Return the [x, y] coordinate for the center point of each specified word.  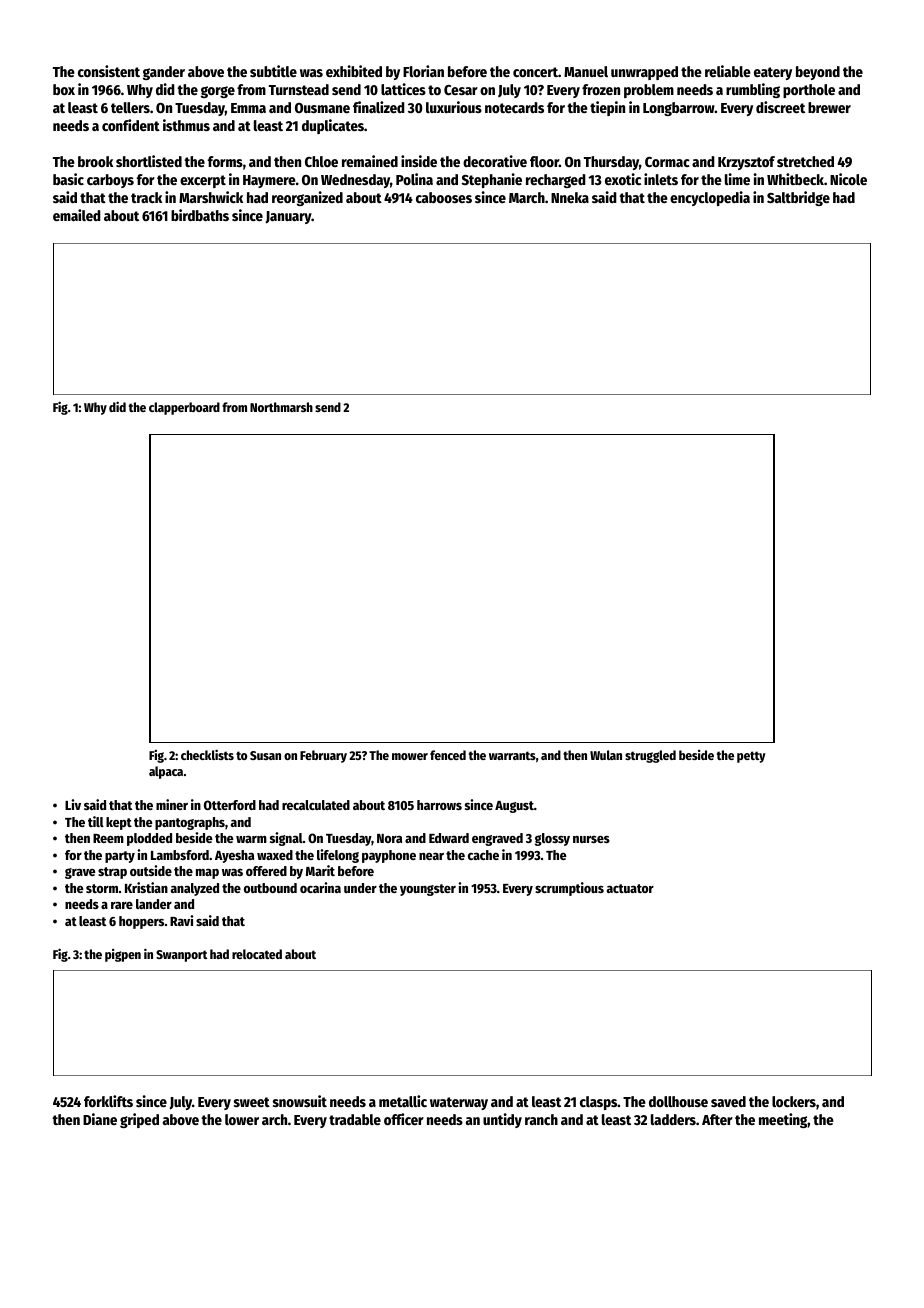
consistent [109, 71]
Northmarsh [281, 407]
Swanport [181, 956]
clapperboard [184, 408]
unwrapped [644, 73]
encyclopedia [710, 198]
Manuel [586, 71]
